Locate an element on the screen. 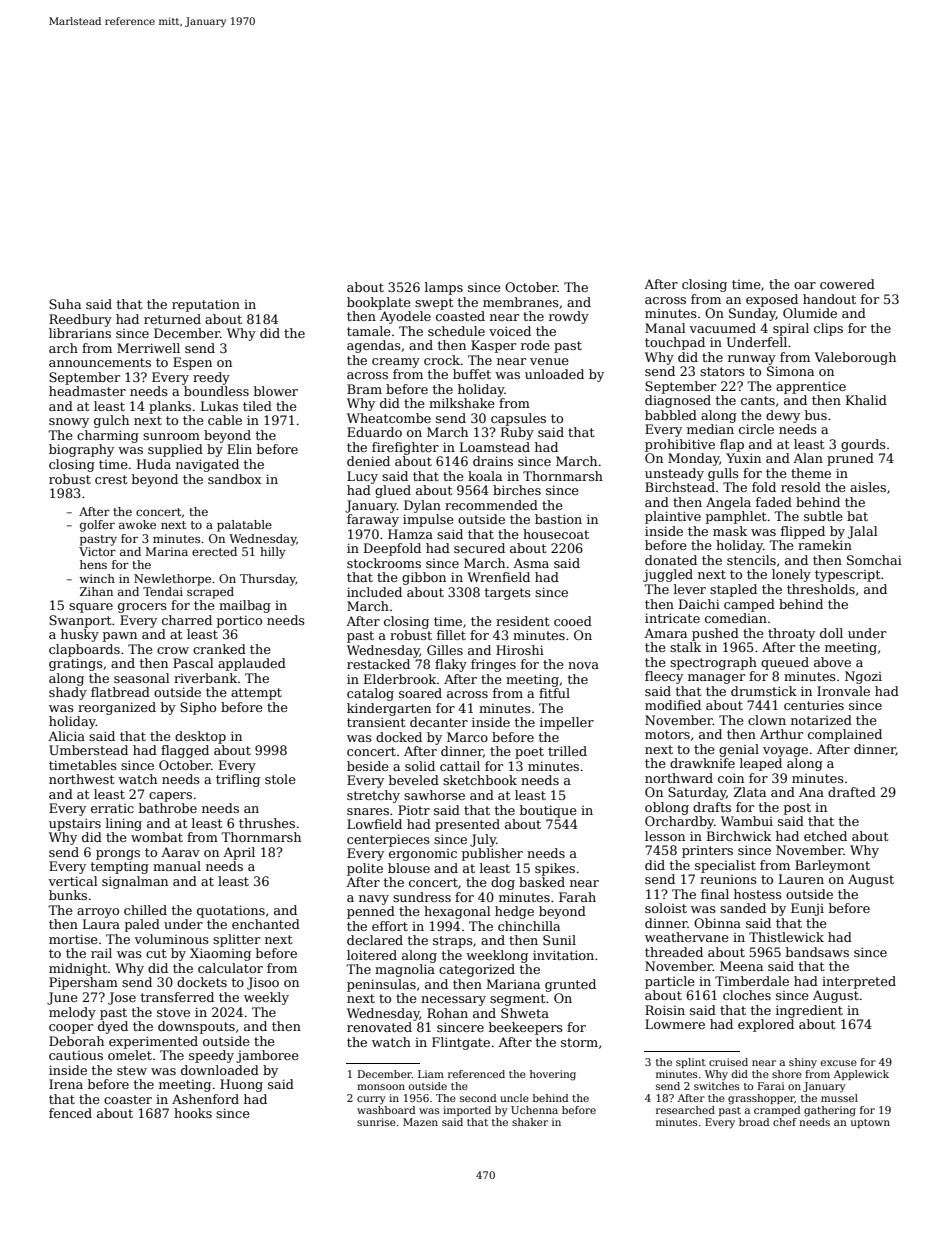  gulch is located at coordinates (111, 421).
